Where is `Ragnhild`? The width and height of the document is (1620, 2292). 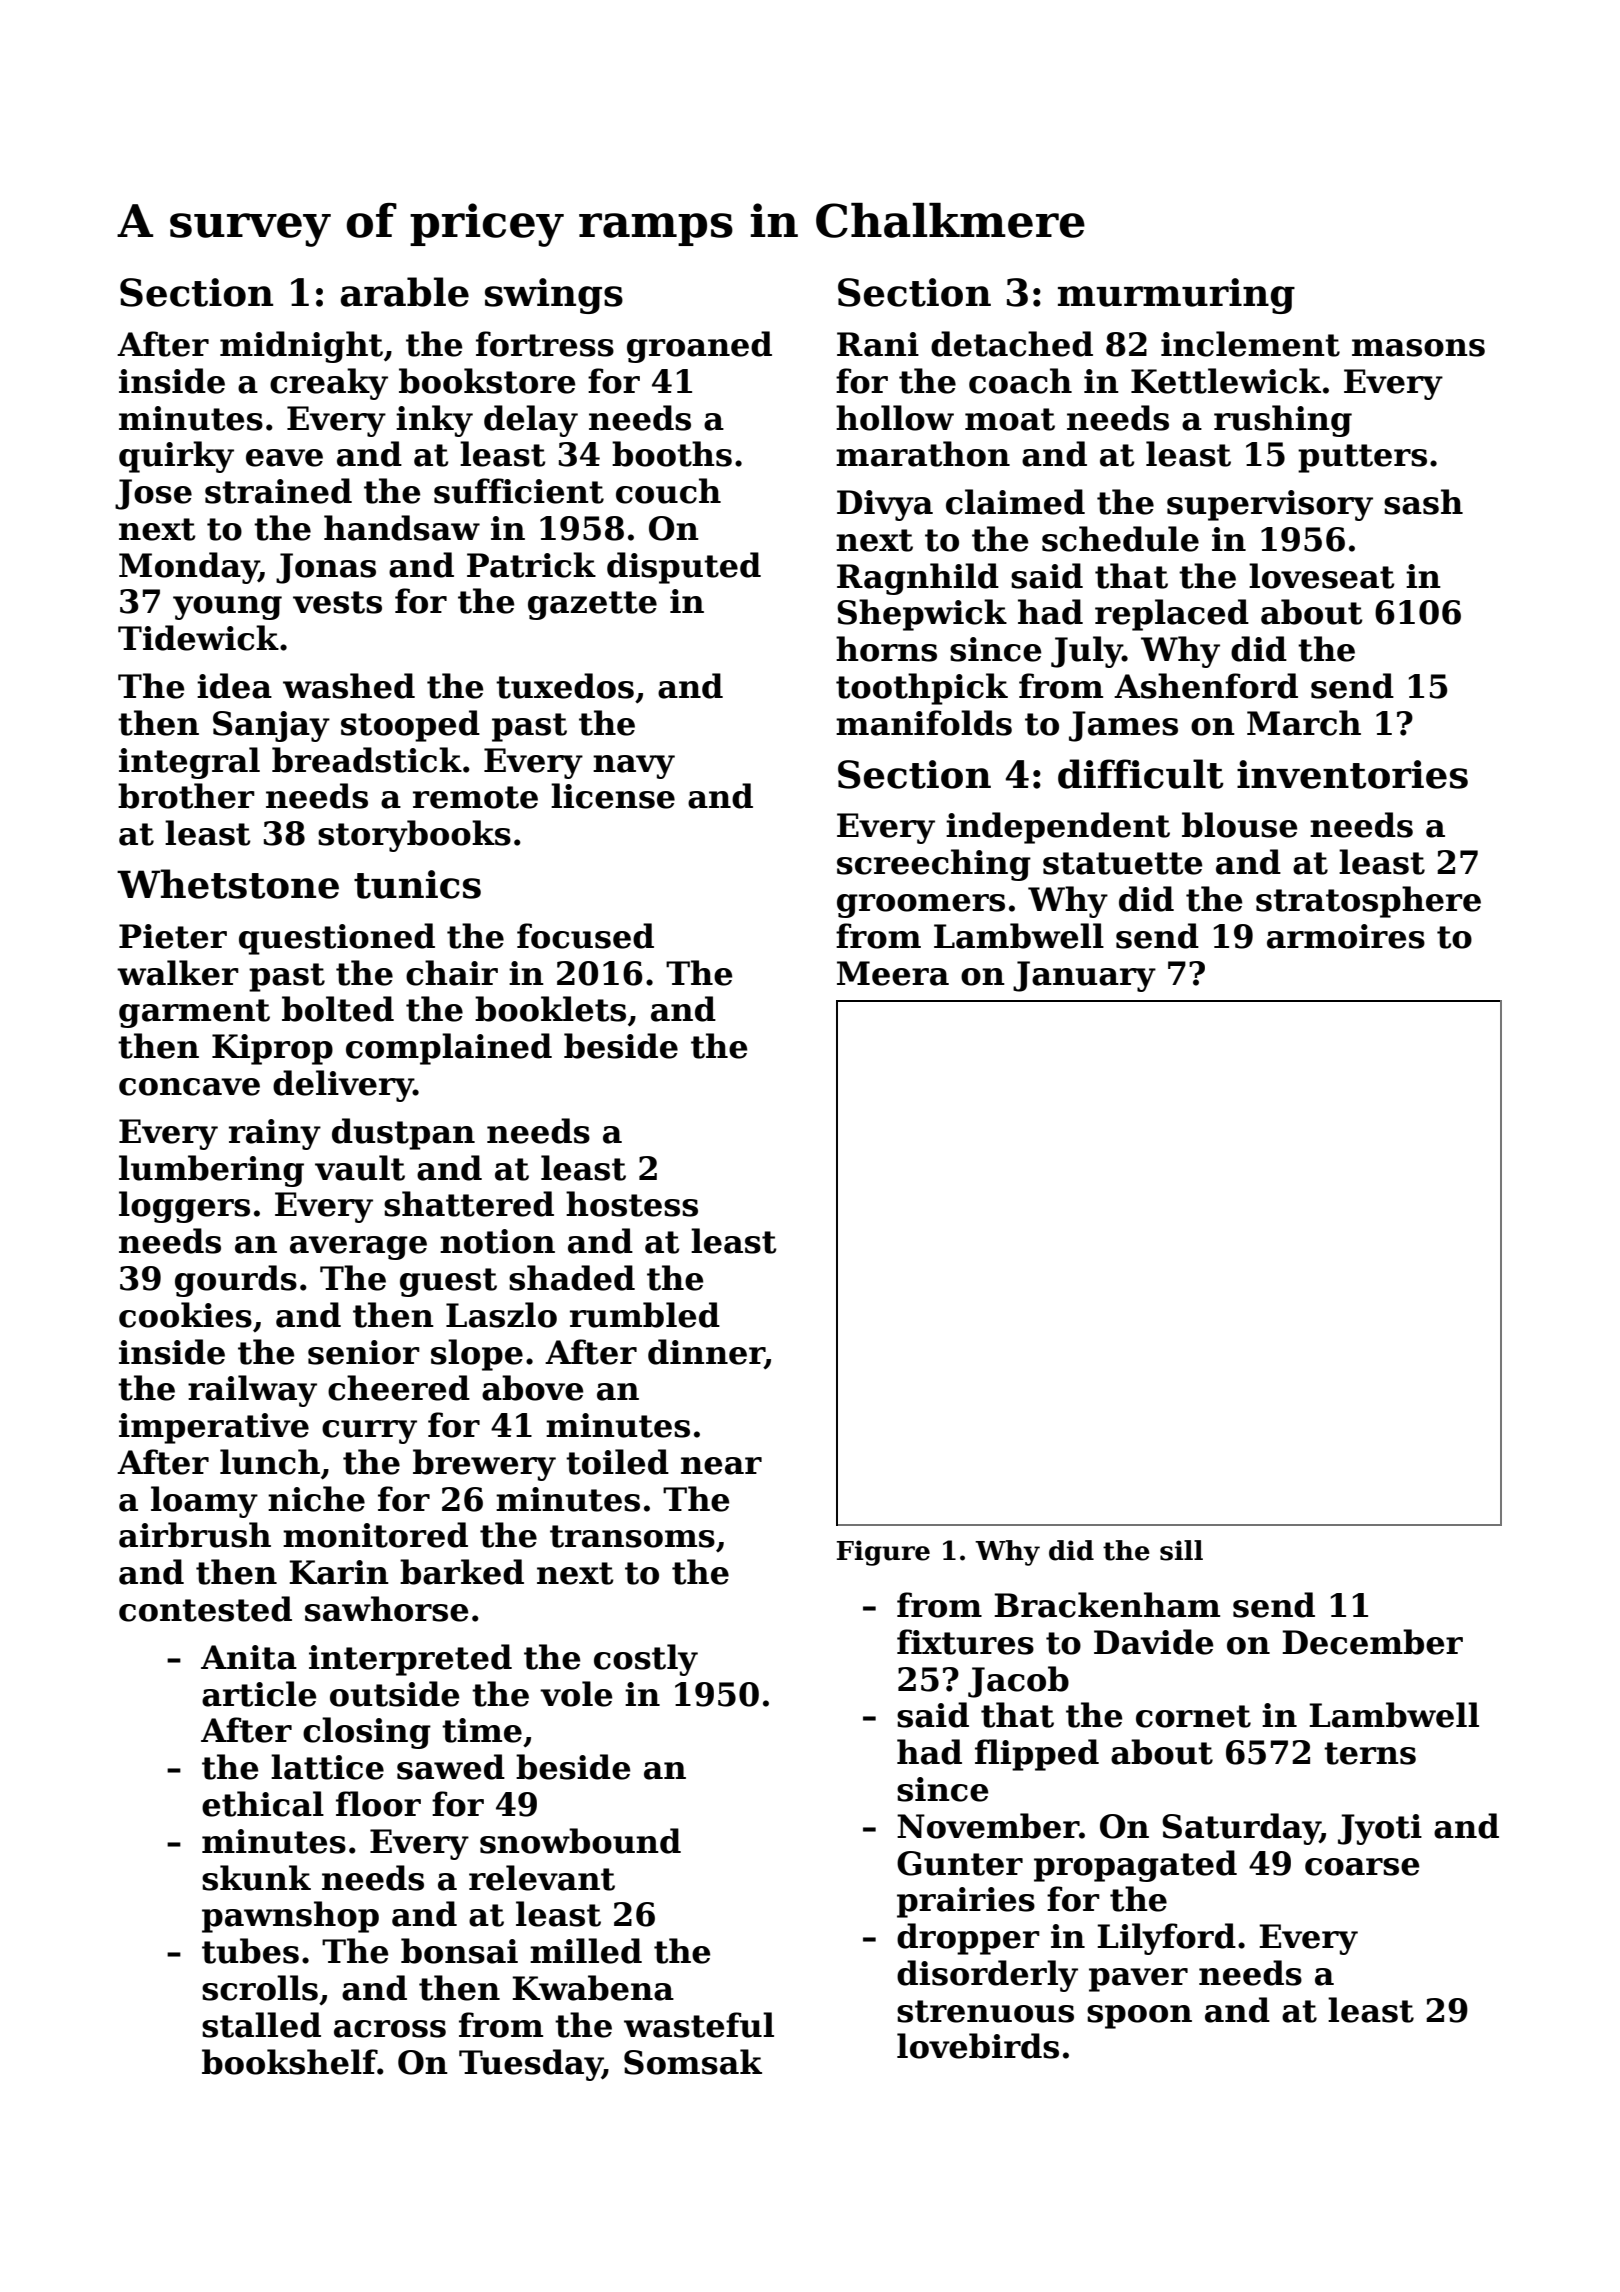
Ragnhild is located at coordinates (918, 579).
